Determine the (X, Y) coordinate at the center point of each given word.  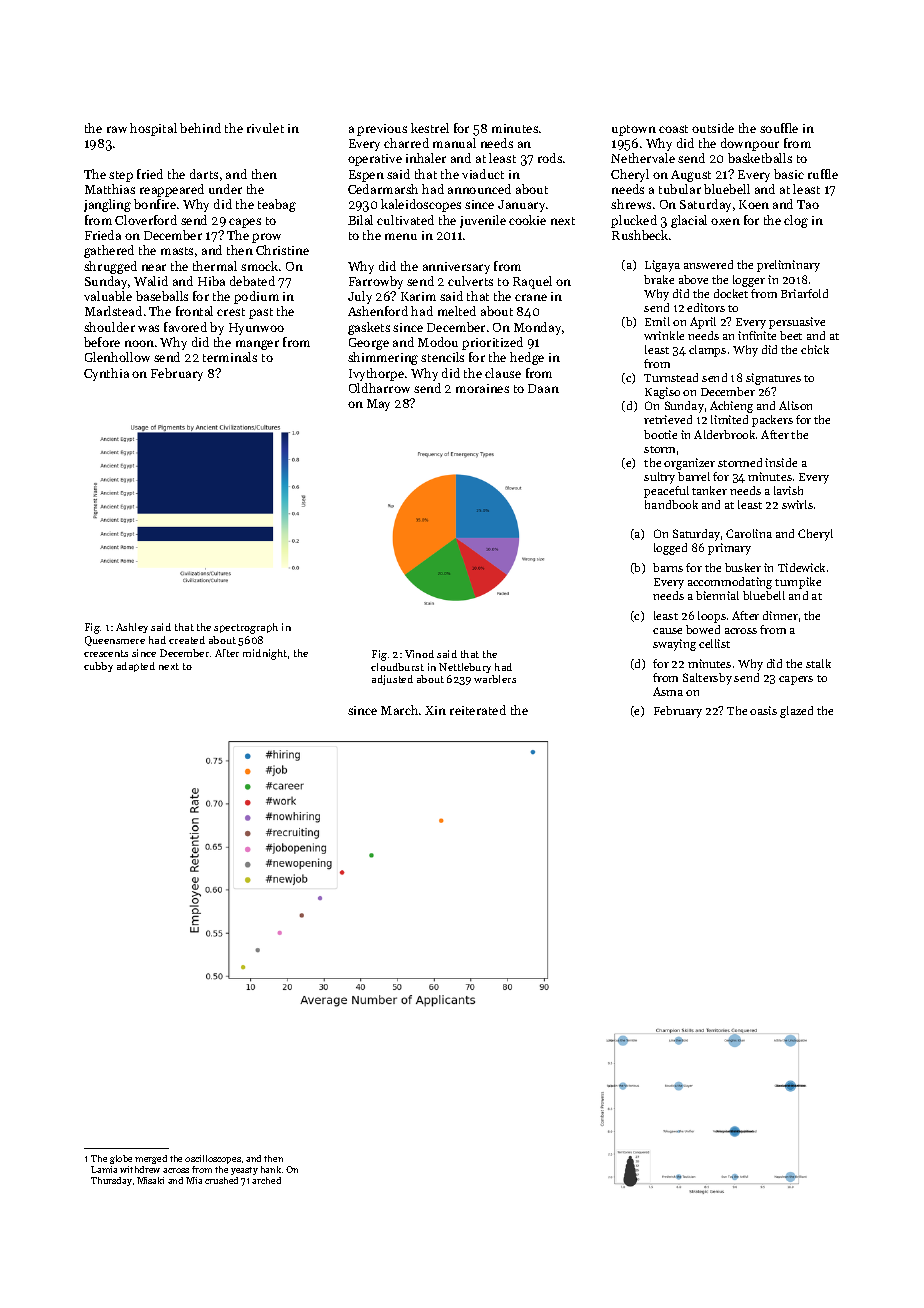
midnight (265, 654)
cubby (98, 667)
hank (271, 1169)
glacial (689, 221)
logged (670, 549)
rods (550, 158)
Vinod (419, 654)
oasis (763, 710)
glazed (796, 712)
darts (204, 174)
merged (151, 1159)
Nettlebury (465, 668)
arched (266, 1180)
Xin (435, 710)
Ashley (132, 628)
